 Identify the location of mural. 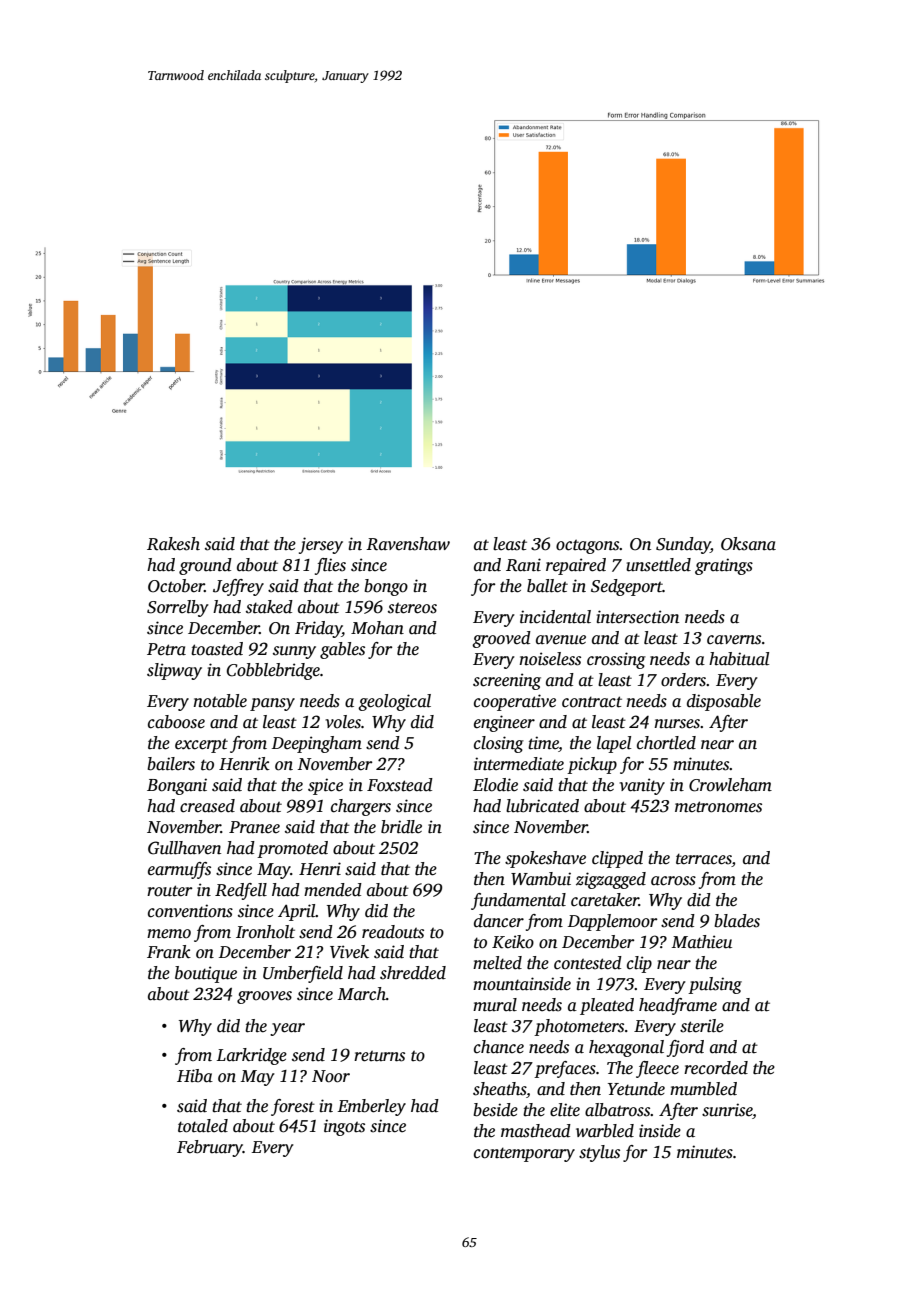
(495, 1005).
